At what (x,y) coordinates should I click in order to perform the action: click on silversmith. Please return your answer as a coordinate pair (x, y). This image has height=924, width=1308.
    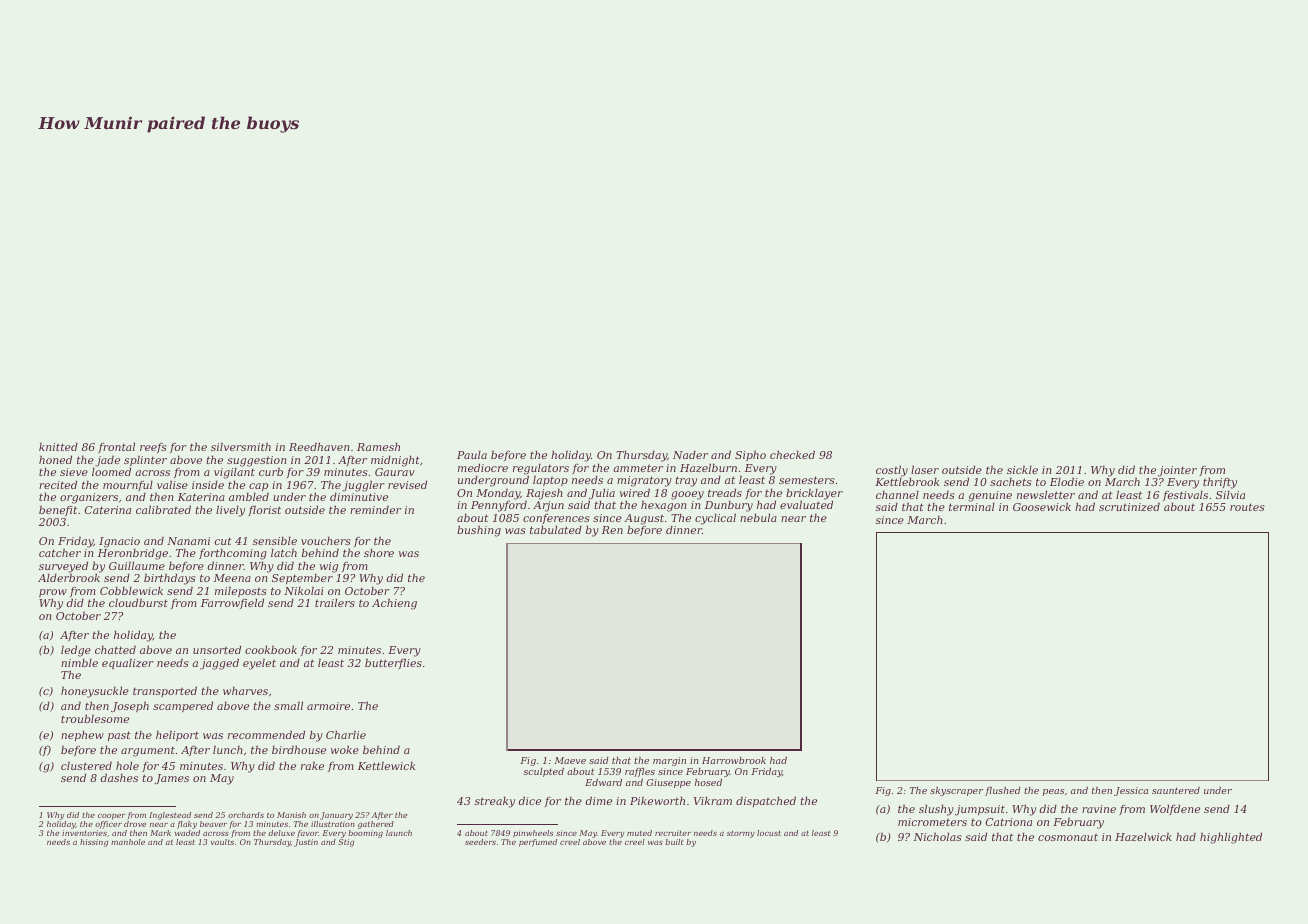
    Looking at the image, I should click on (241, 446).
